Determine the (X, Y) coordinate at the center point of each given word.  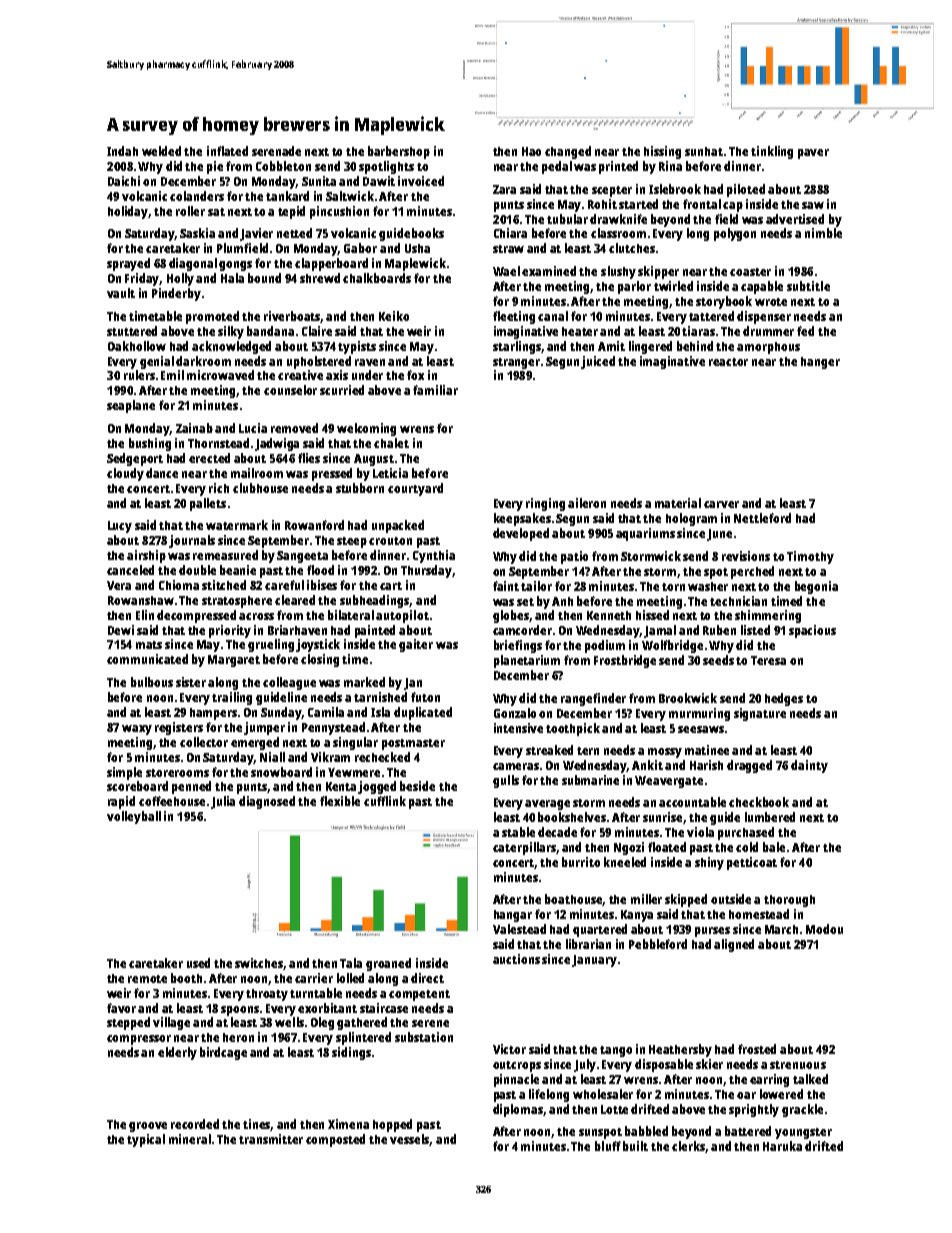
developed (521, 534)
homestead (759, 914)
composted (335, 1140)
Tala (351, 963)
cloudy (125, 474)
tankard (287, 196)
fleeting (514, 317)
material (678, 503)
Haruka (782, 1146)
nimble (823, 233)
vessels (410, 1140)
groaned (388, 964)
